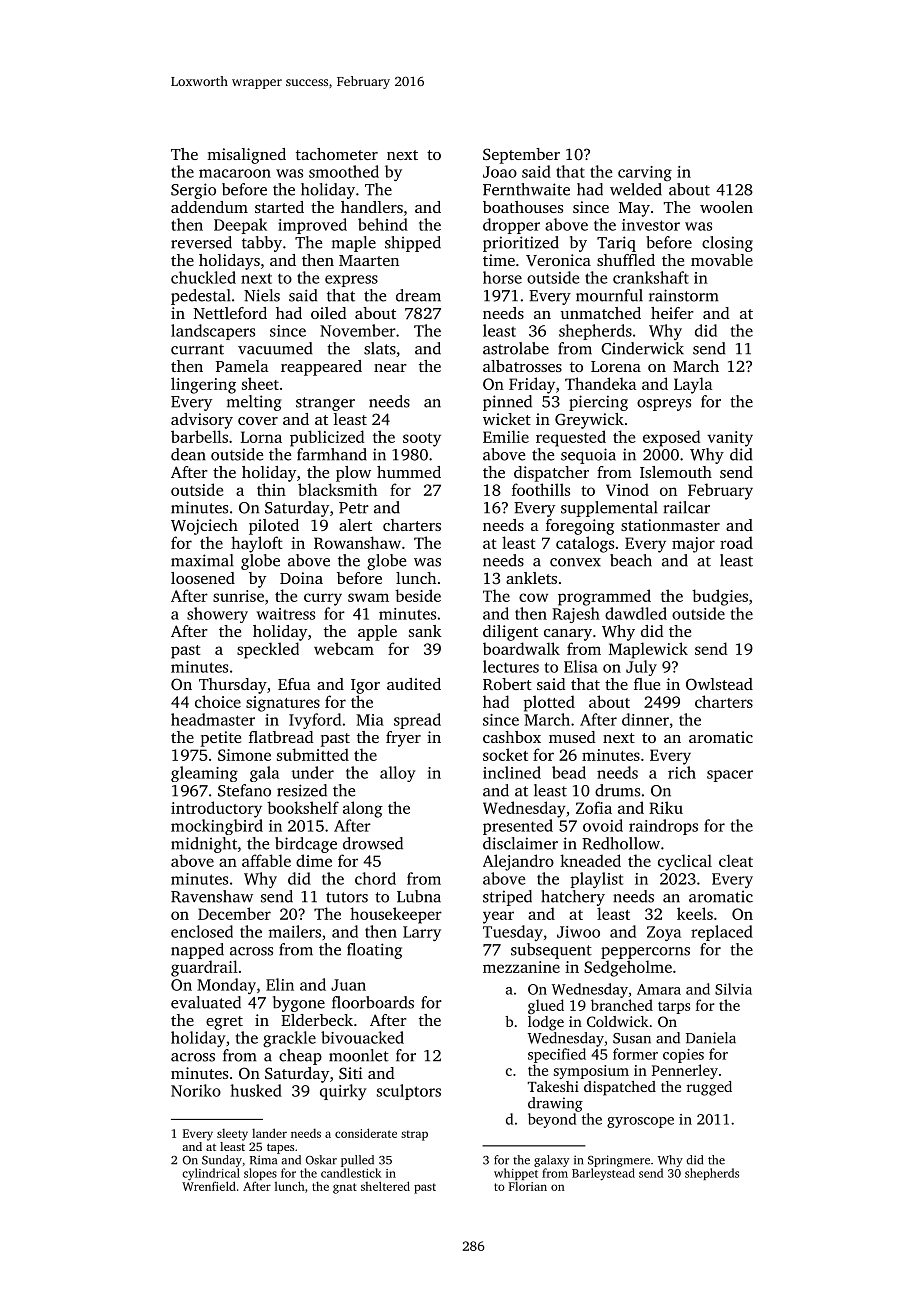 This screenshot has width=924, height=1311. I want to click on Elderbeck, so click(317, 1020).
